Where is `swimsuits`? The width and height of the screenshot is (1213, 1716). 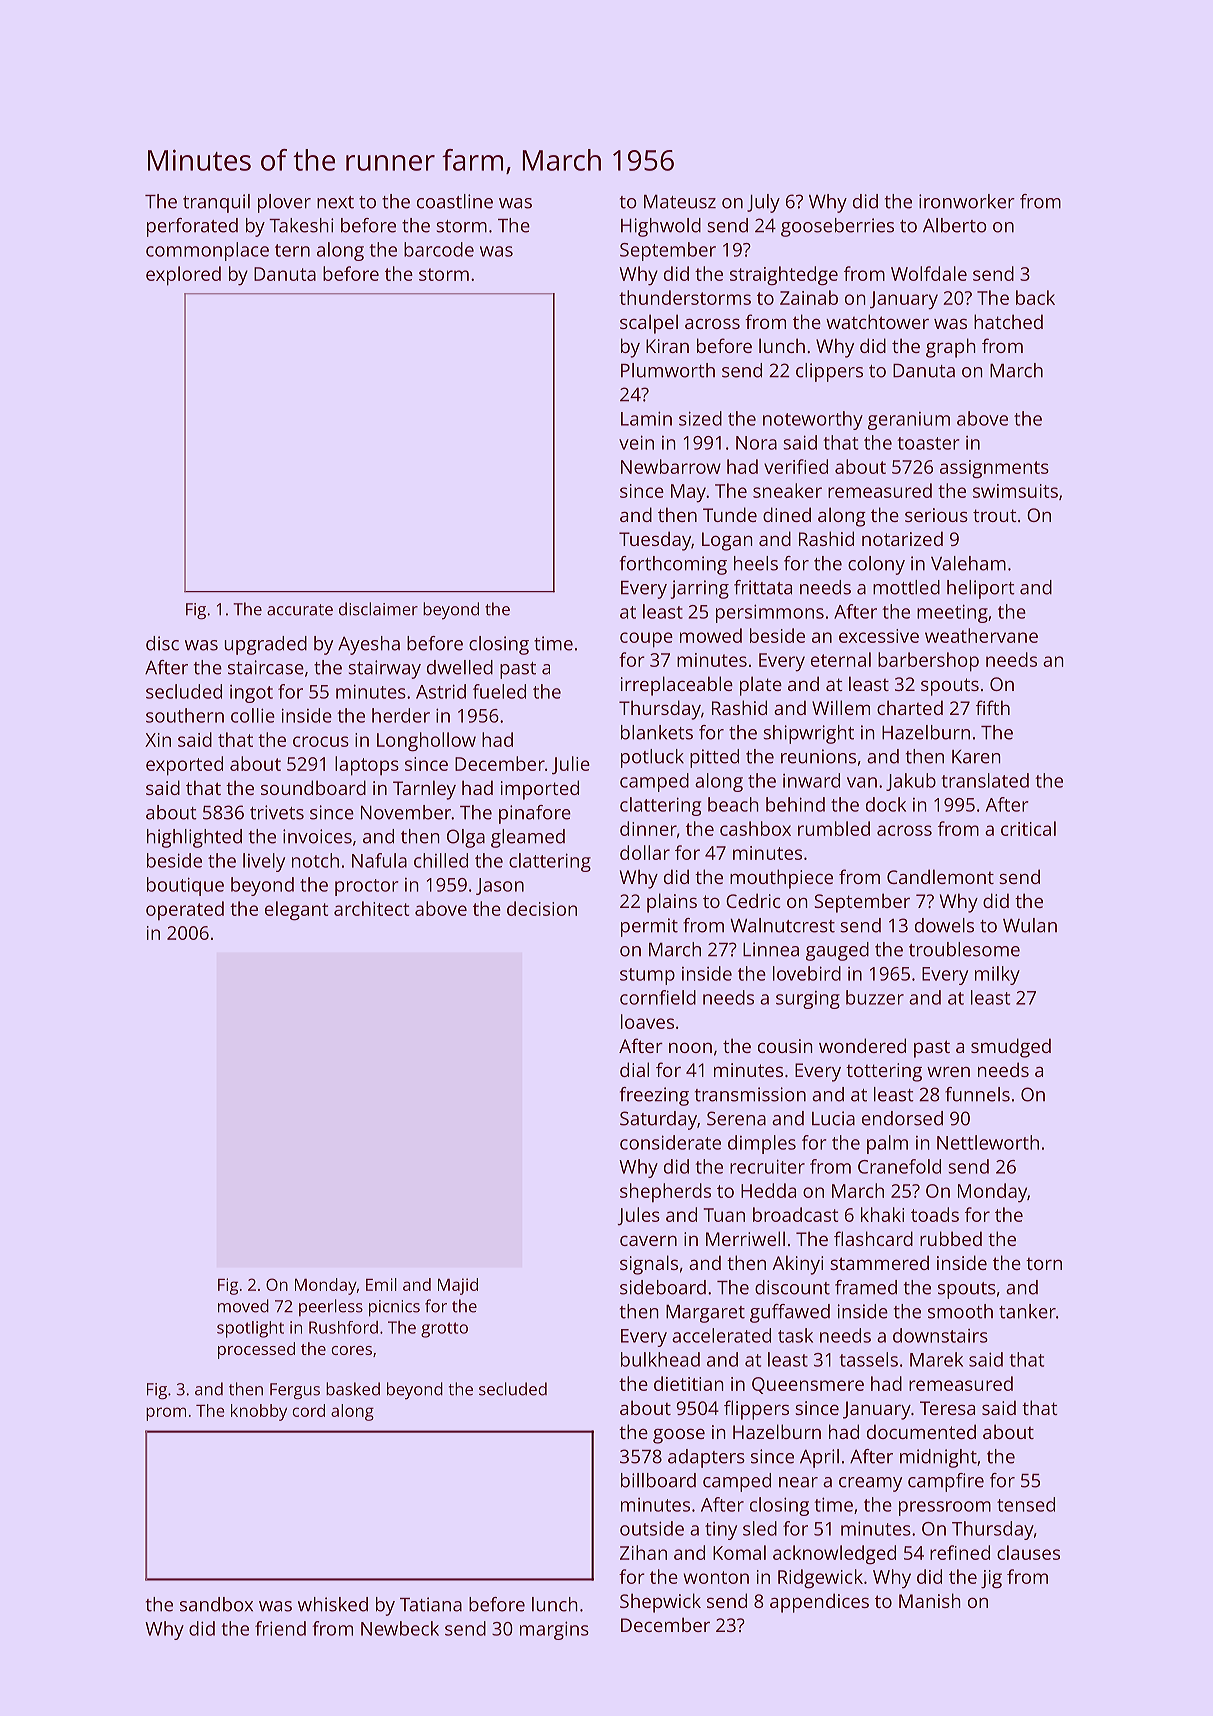 swimsuits is located at coordinates (1015, 491).
